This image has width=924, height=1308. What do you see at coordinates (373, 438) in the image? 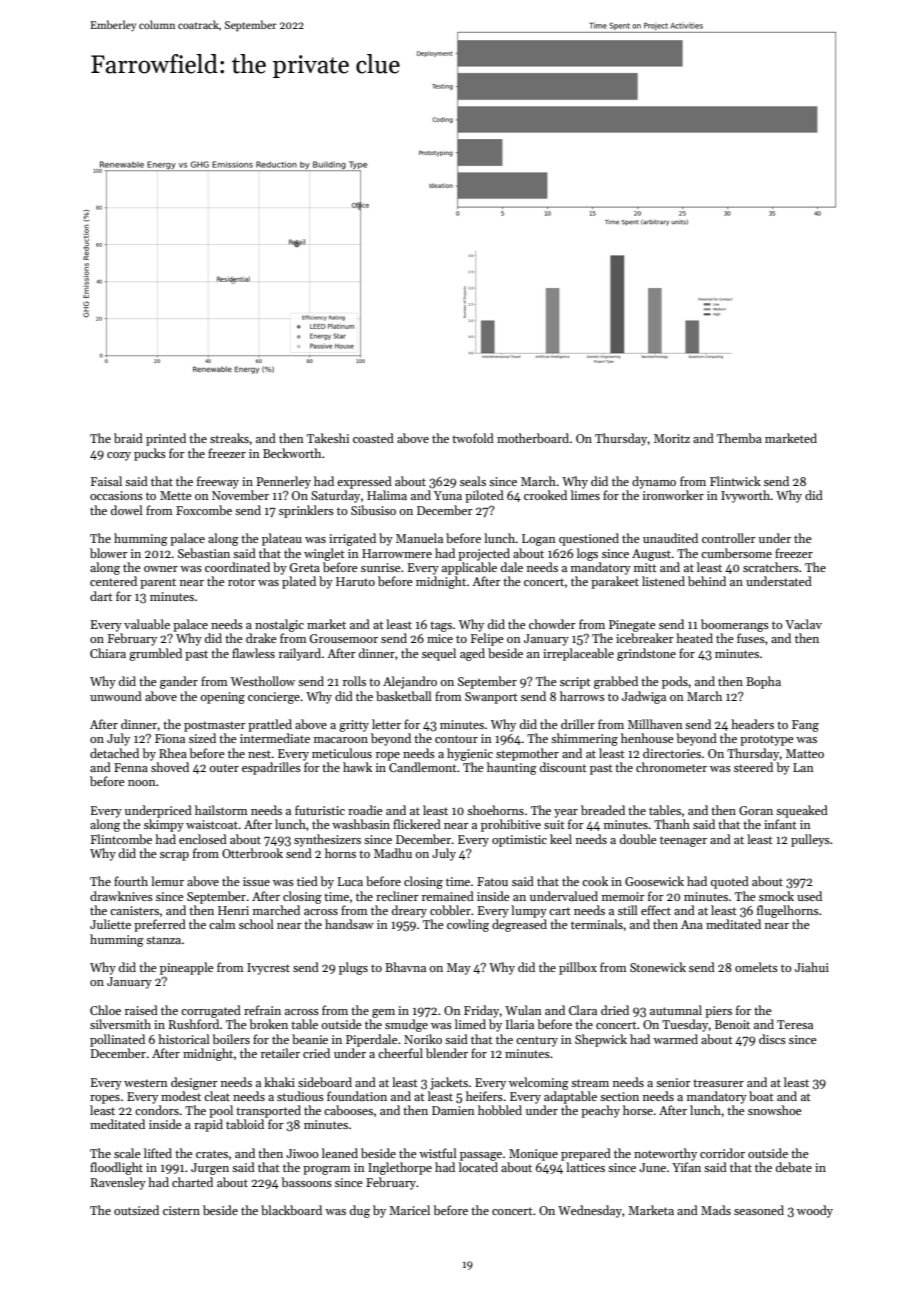
I see `coasted` at bounding box center [373, 438].
